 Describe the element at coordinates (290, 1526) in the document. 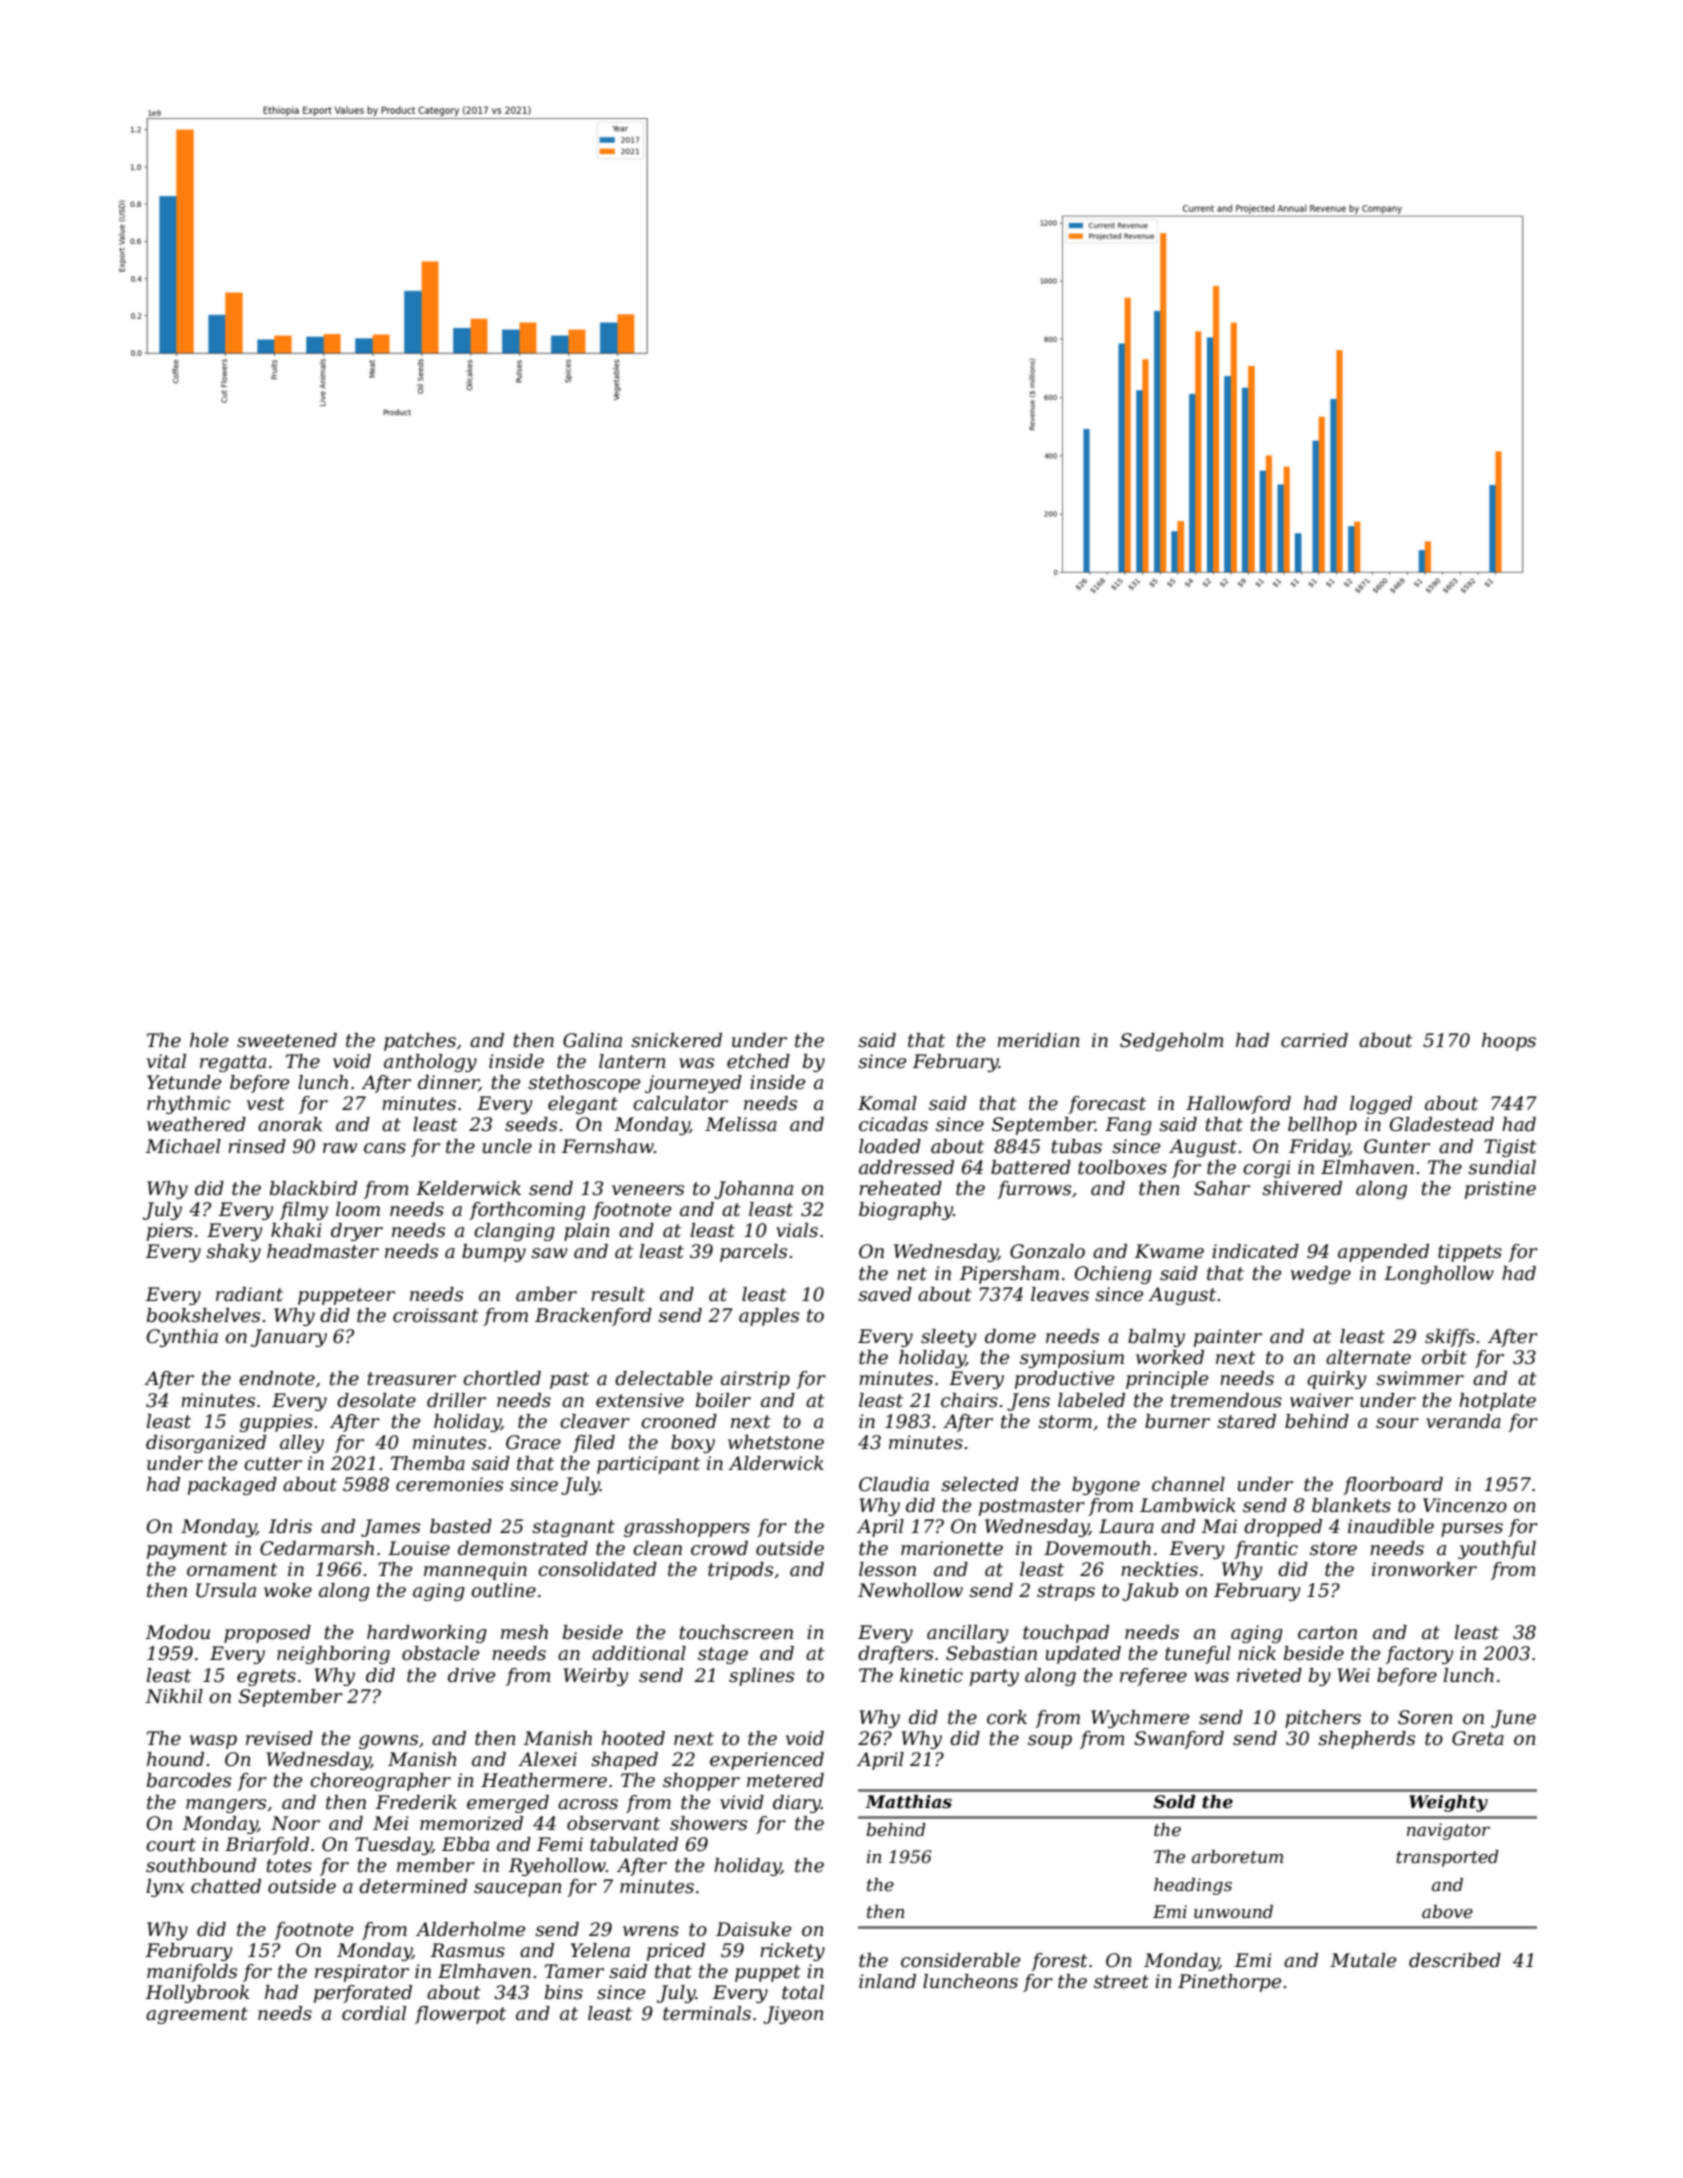

I see `Idris` at that location.
